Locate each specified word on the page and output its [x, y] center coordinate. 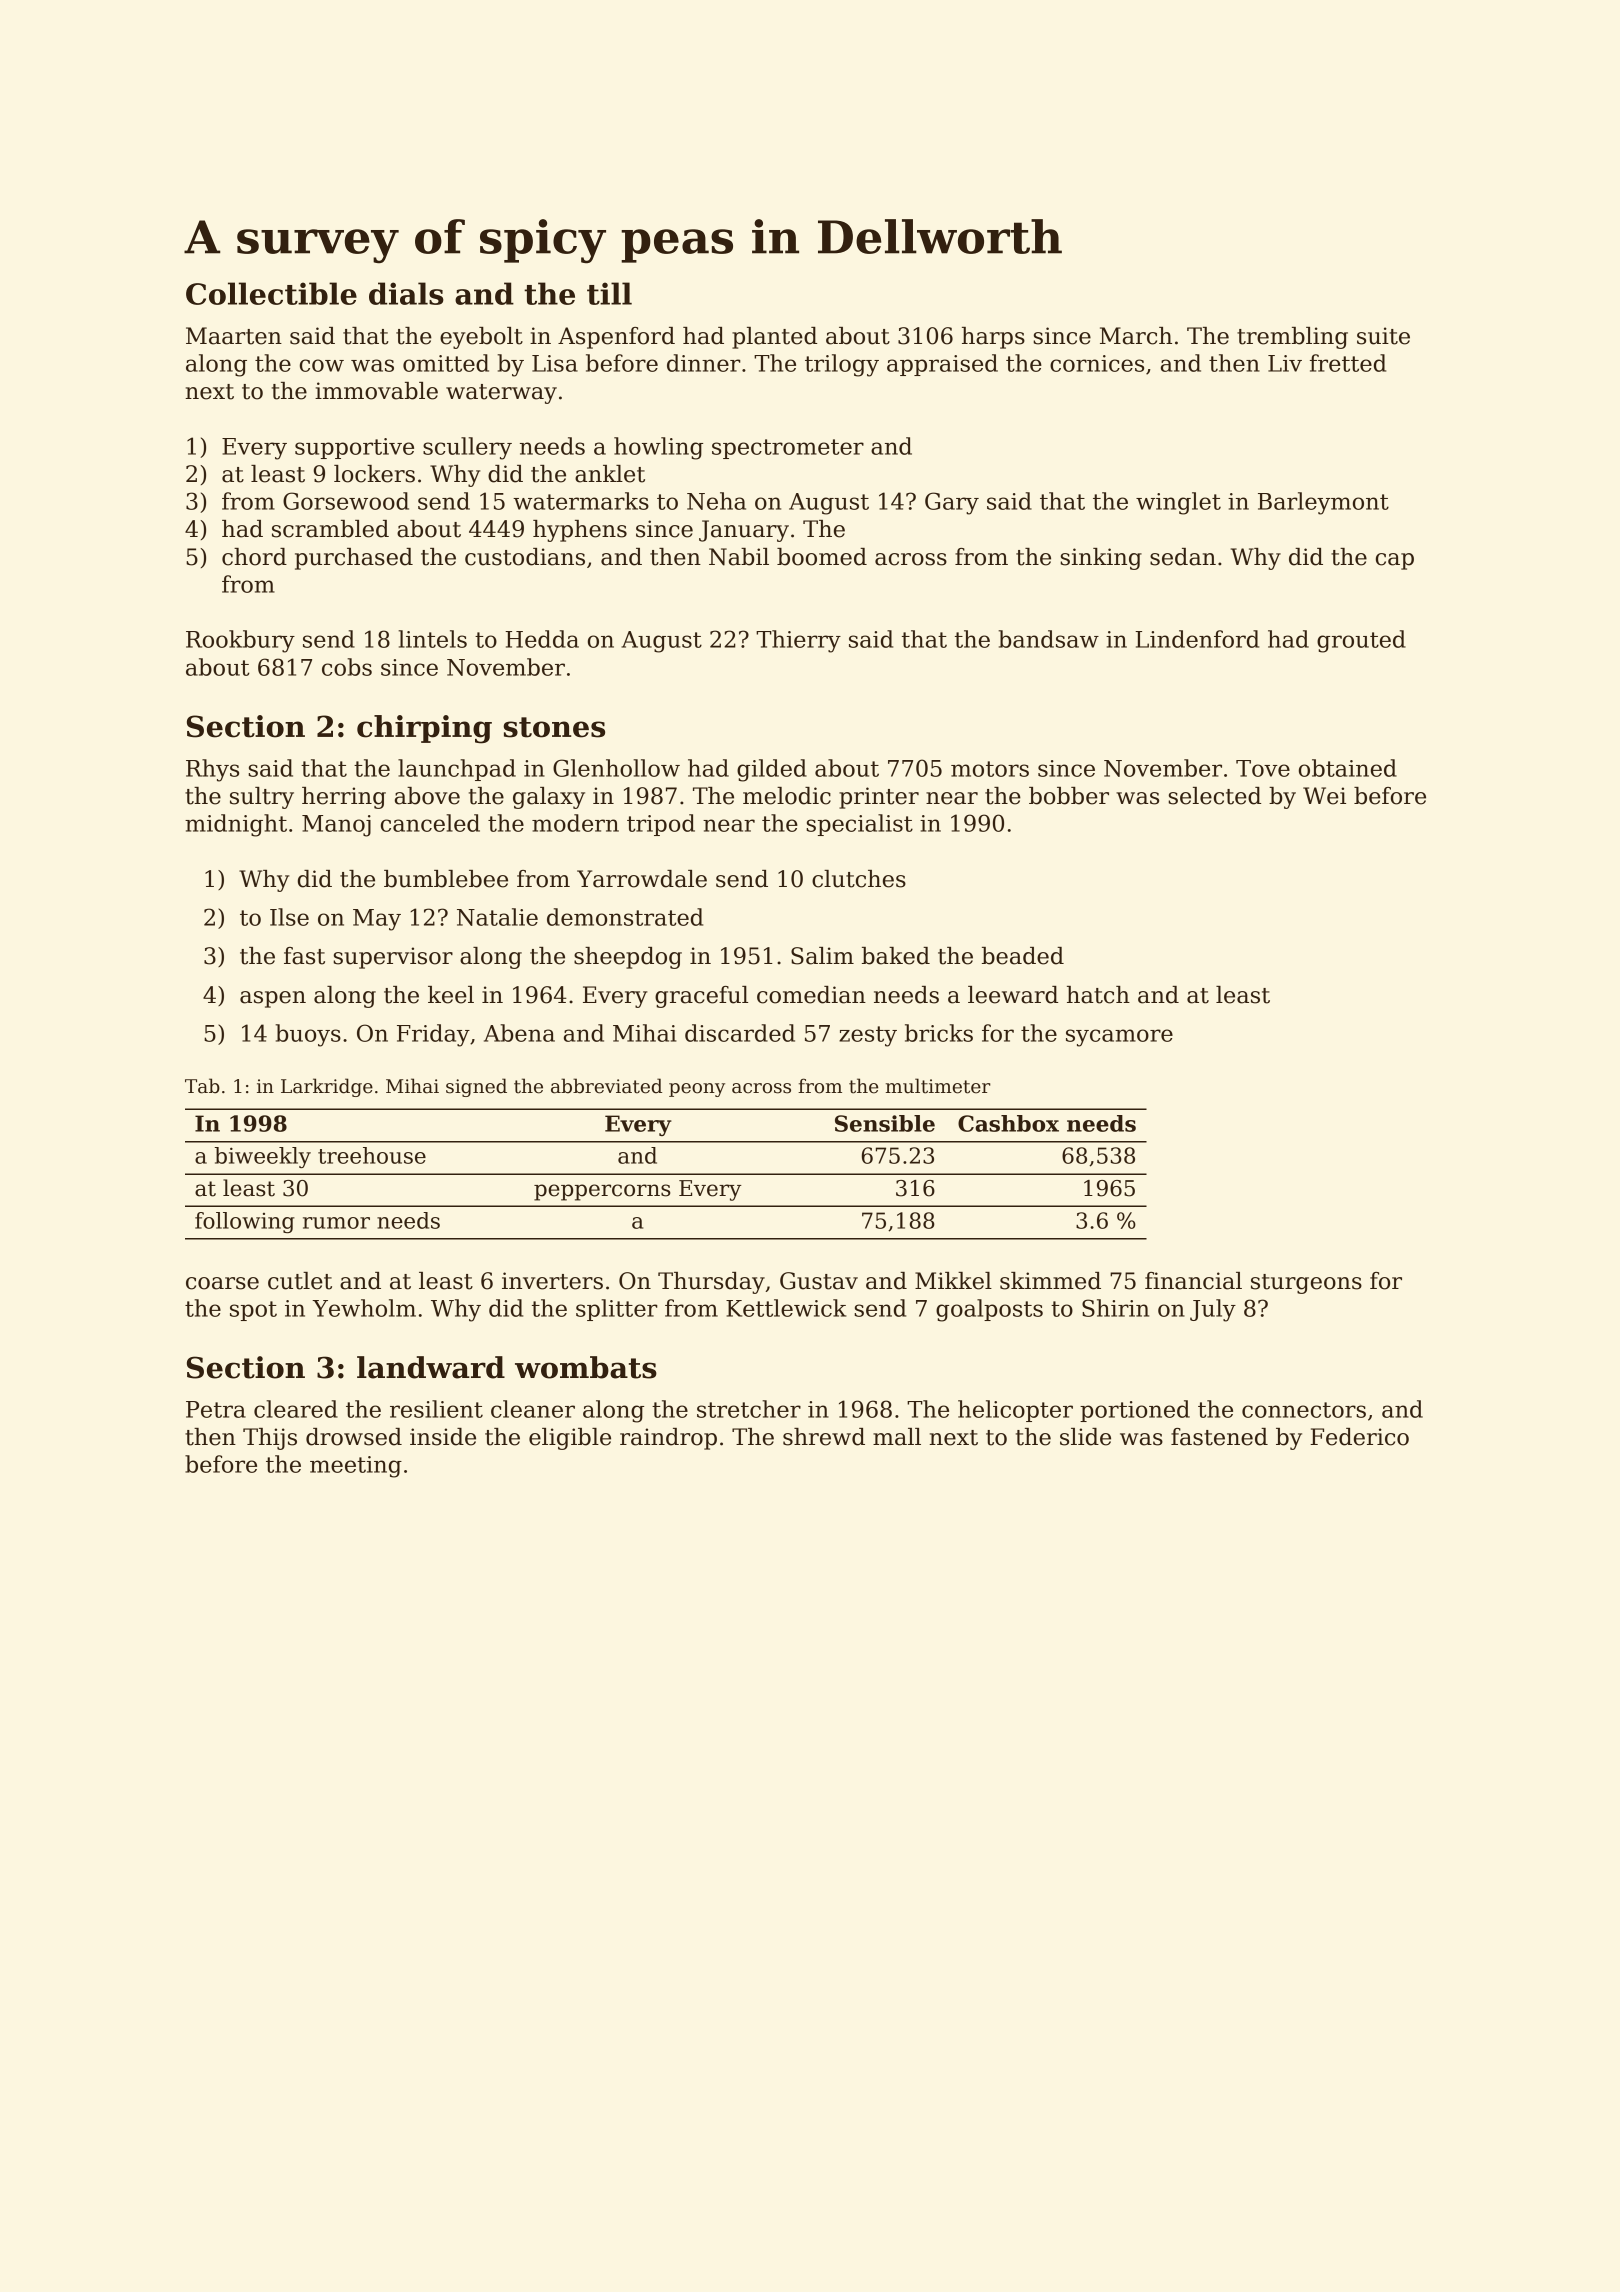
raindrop [668, 1439]
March [1136, 336]
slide [1085, 1437]
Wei [1324, 796]
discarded [740, 1033]
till [609, 293]
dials [406, 293]
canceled [430, 823]
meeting [356, 1467]
